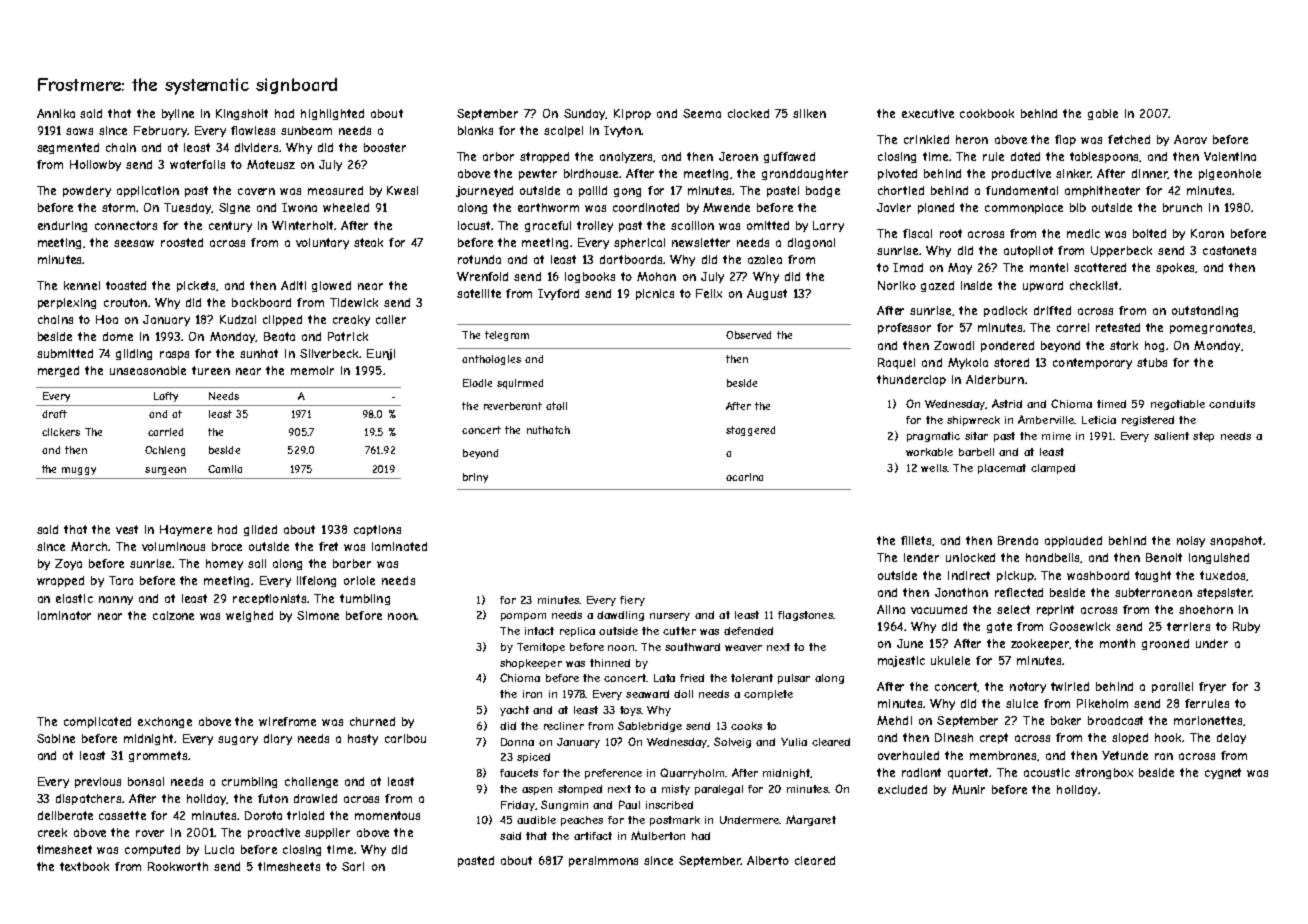 The height and width of the screenshot is (924, 1308). Describe the element at coordinates (225, 469) in the screenshot. I see `Camila` at that location.
